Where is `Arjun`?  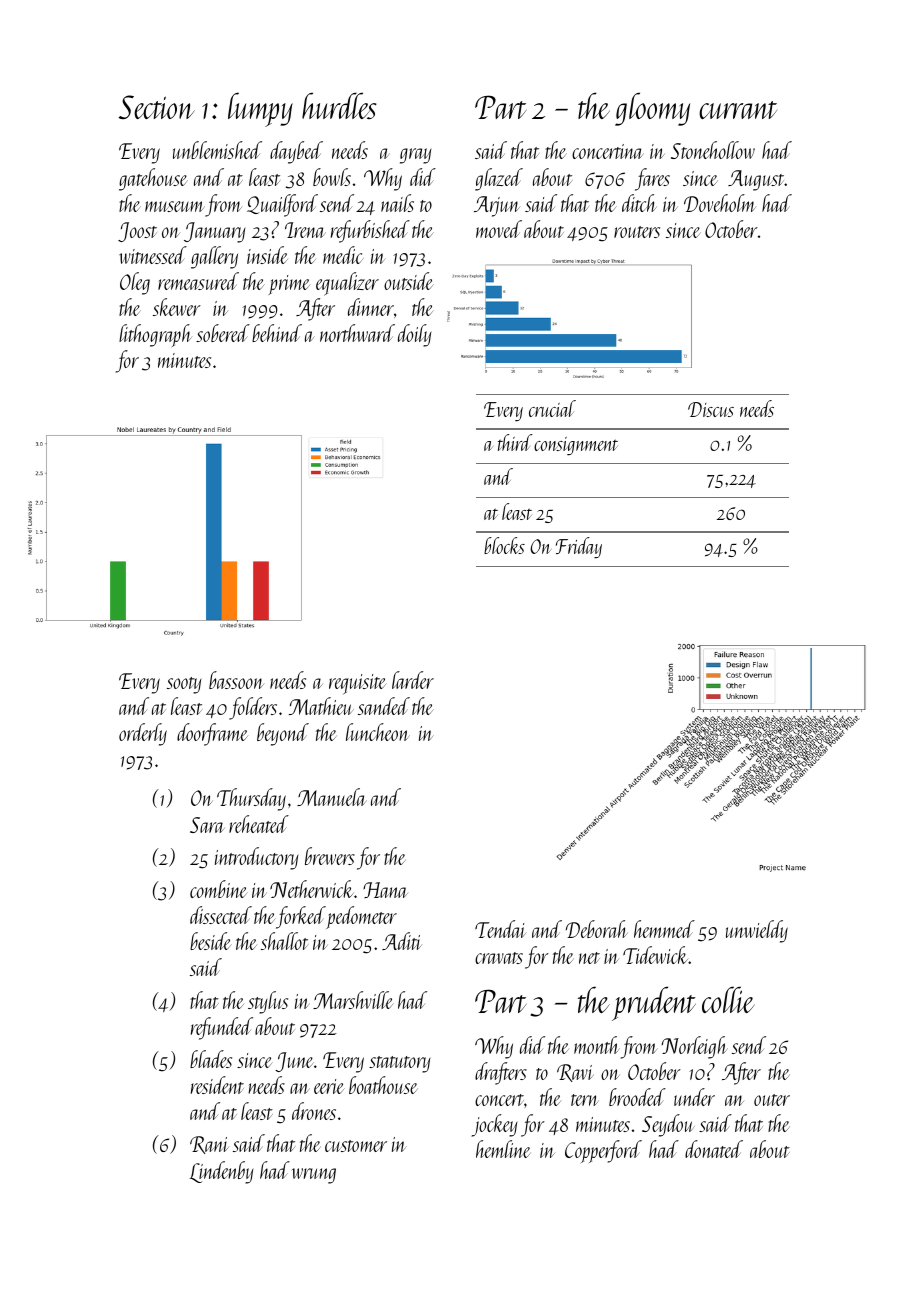 Arjun is located at coordinates (497, 206).
